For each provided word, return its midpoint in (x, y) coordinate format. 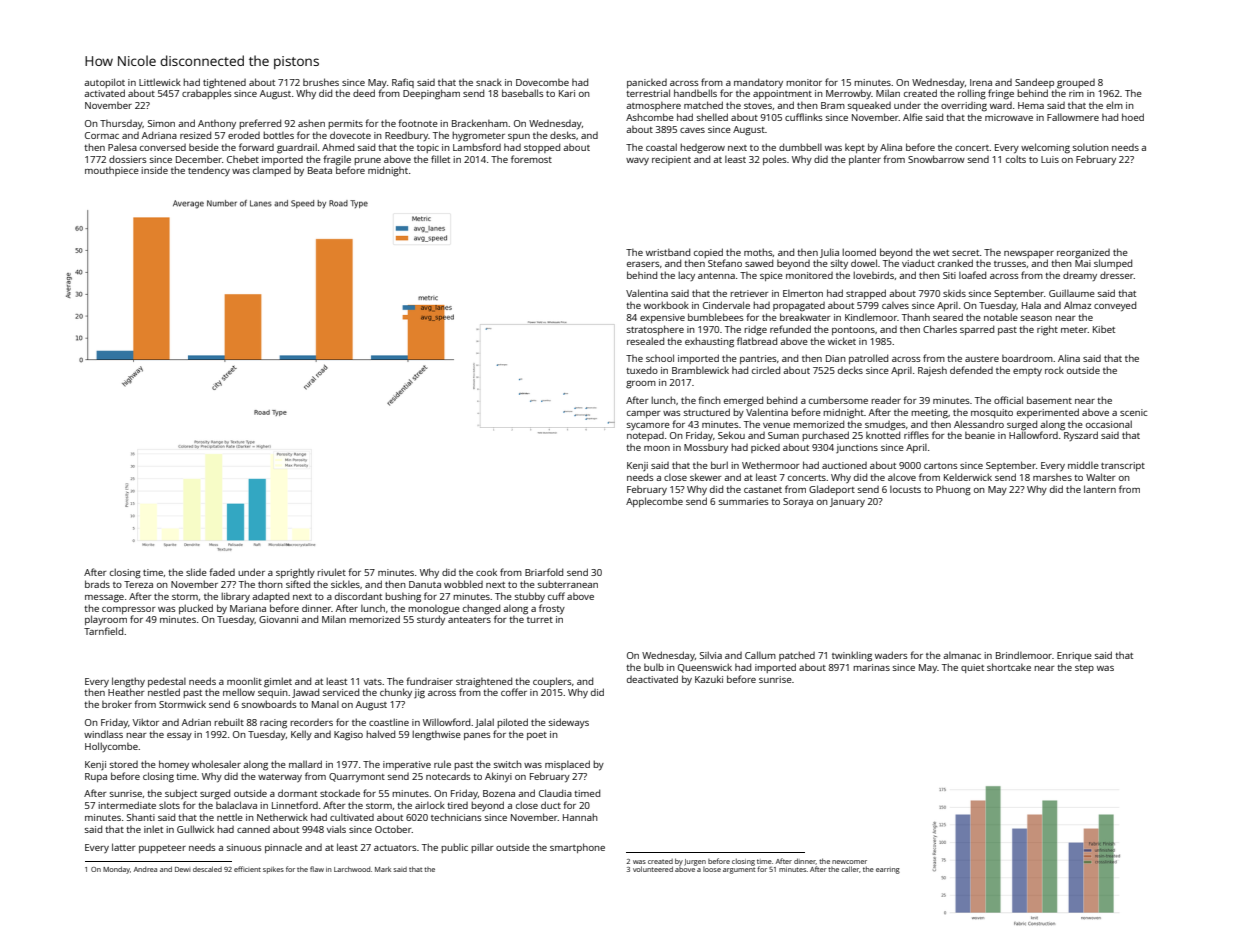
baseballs (523, 93)
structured (707, 412)
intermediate (127, 805)
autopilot (104, 83)
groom (641, 385)
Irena (981, 82)
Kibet (1104, 329)
